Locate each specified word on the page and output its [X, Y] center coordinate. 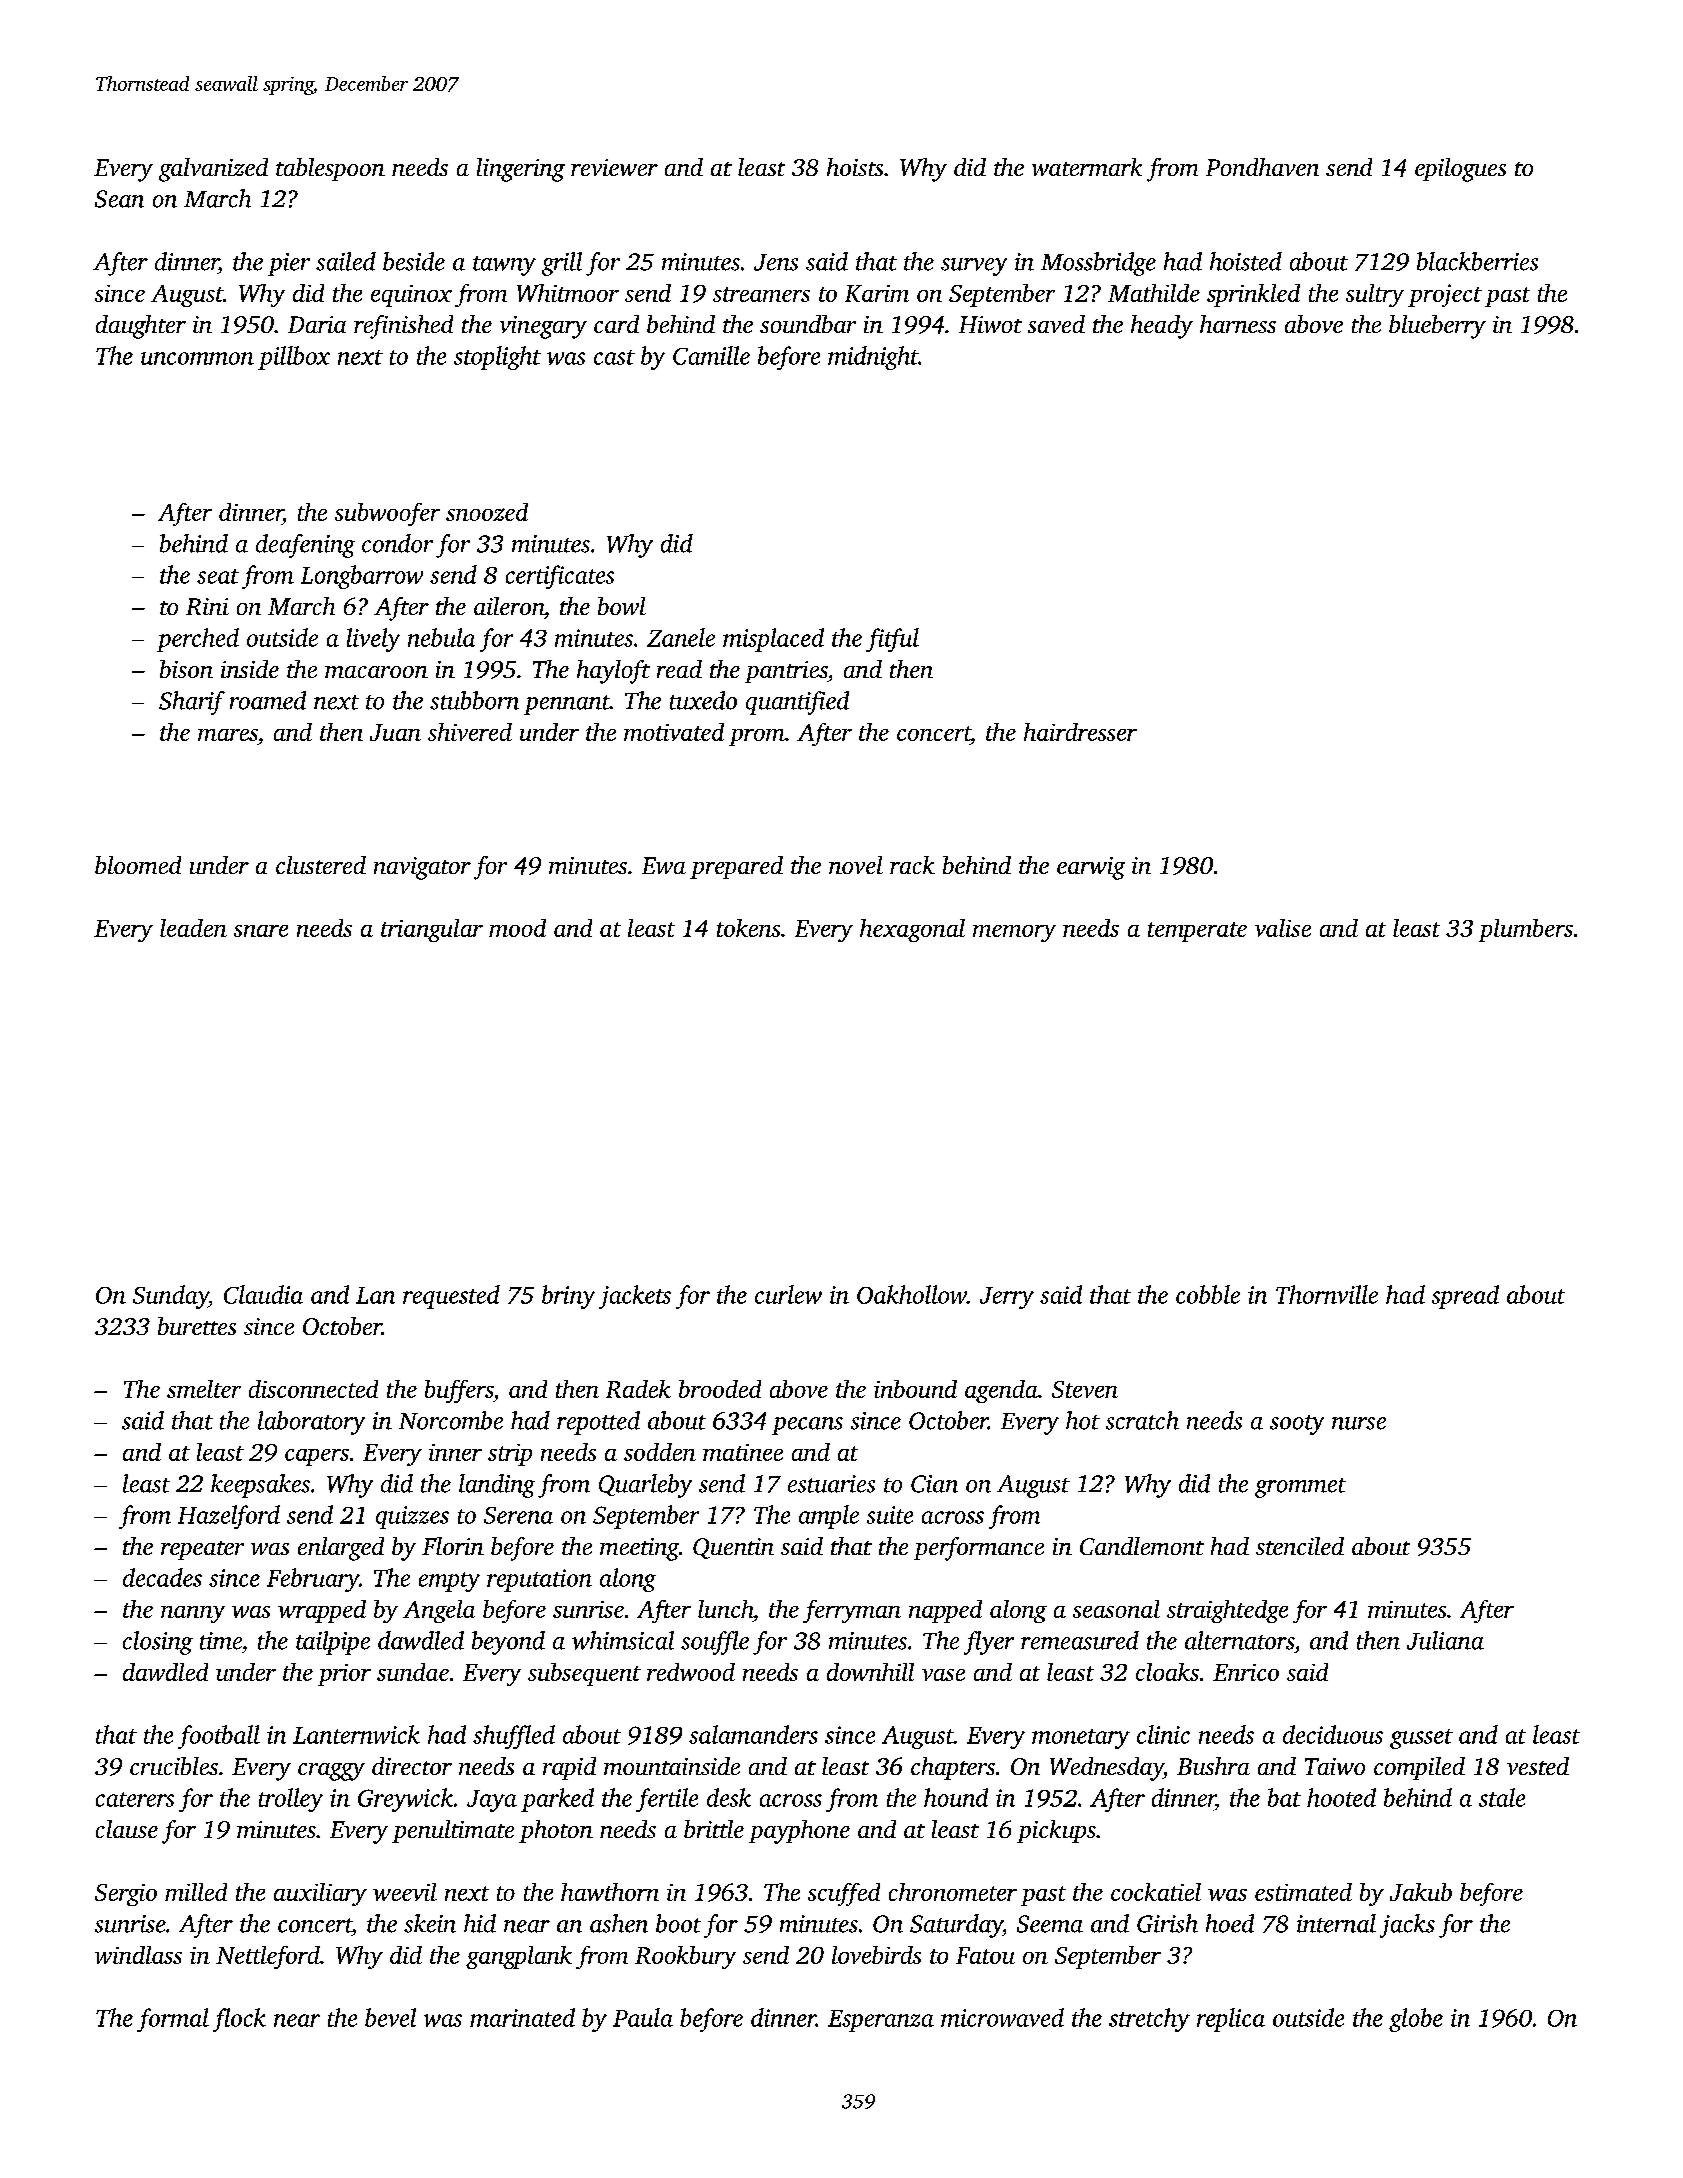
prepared [736, 867]
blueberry [1437, 327]
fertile [667, 1800]
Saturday [956, 1926]
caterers [135, 1799]
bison [186, 669]
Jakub [1421, 1892]
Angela [439, 1611]
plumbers [1526, 930]
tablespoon [330, 169]
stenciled [1300, 1546]
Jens [776, 262]
